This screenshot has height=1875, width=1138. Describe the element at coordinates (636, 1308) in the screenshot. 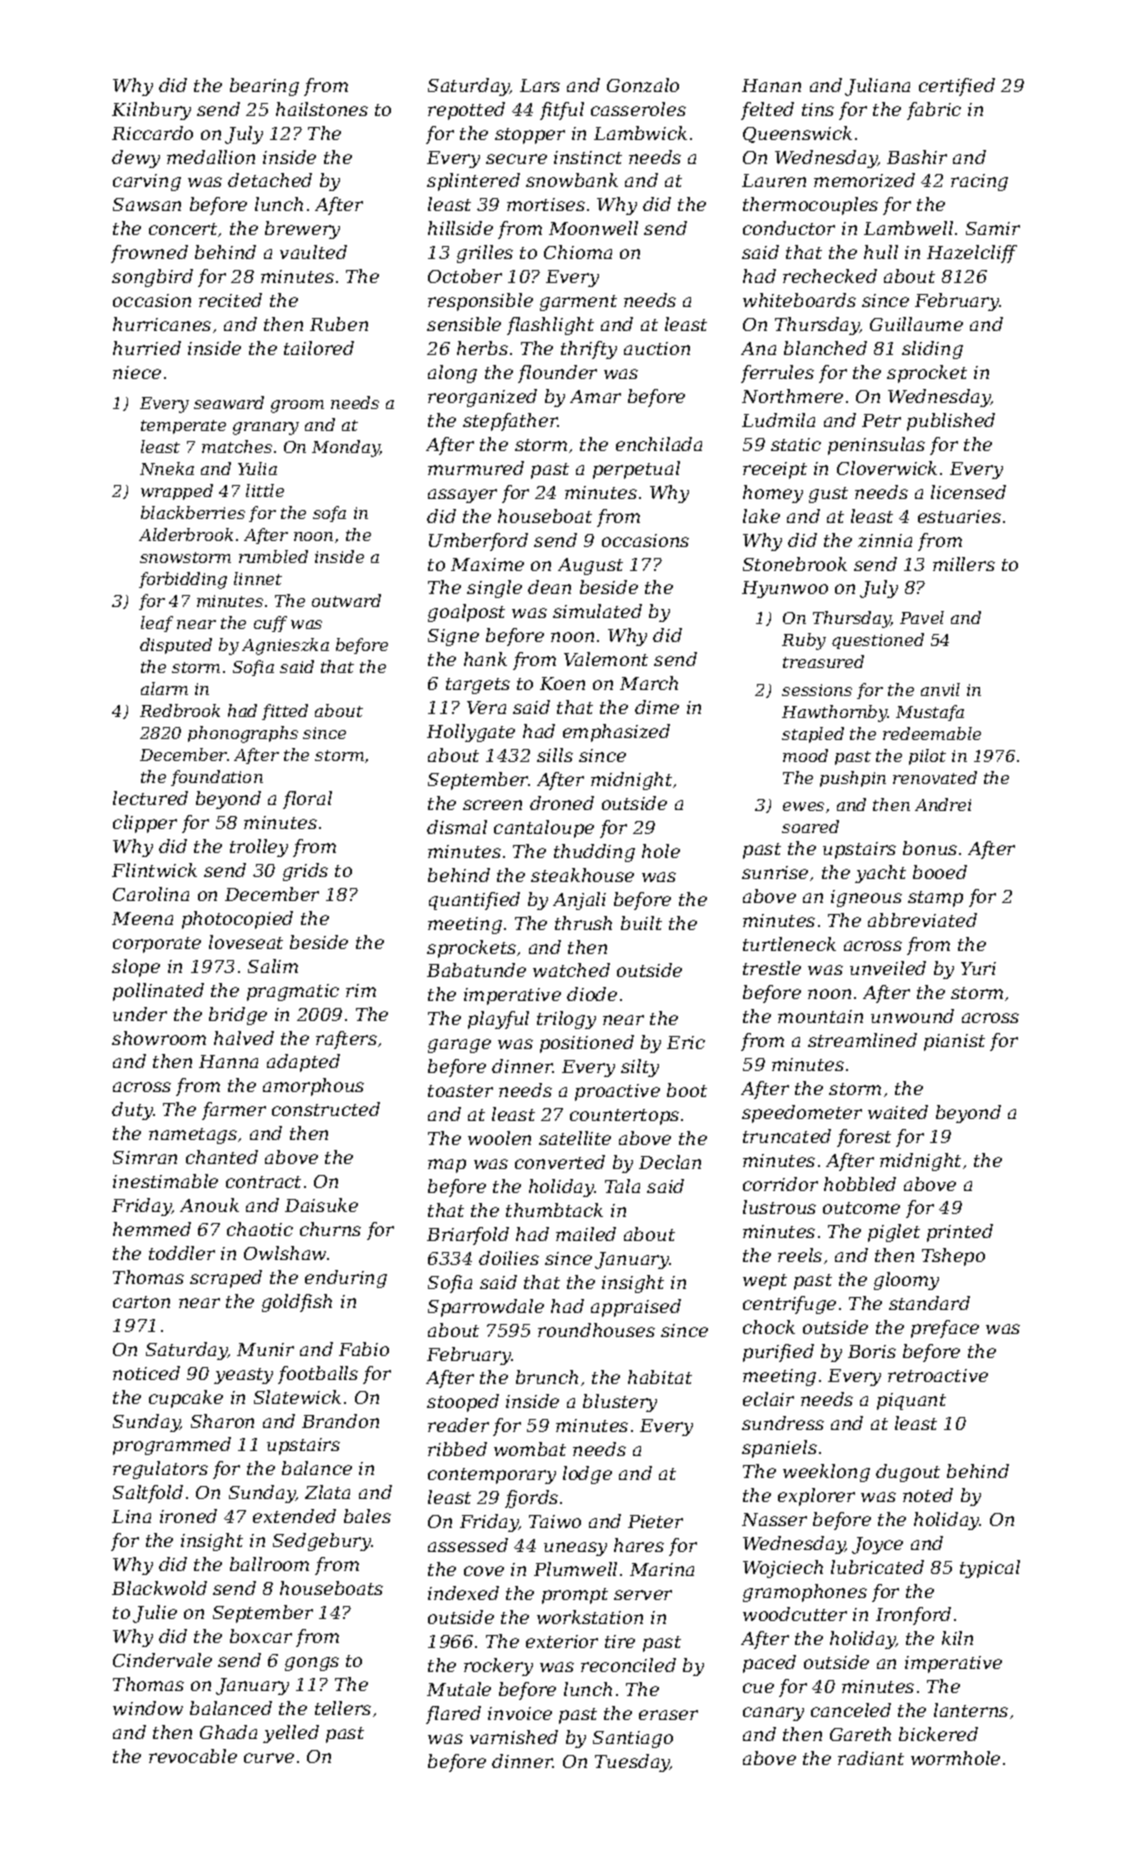

I see `appraised` at that location.
